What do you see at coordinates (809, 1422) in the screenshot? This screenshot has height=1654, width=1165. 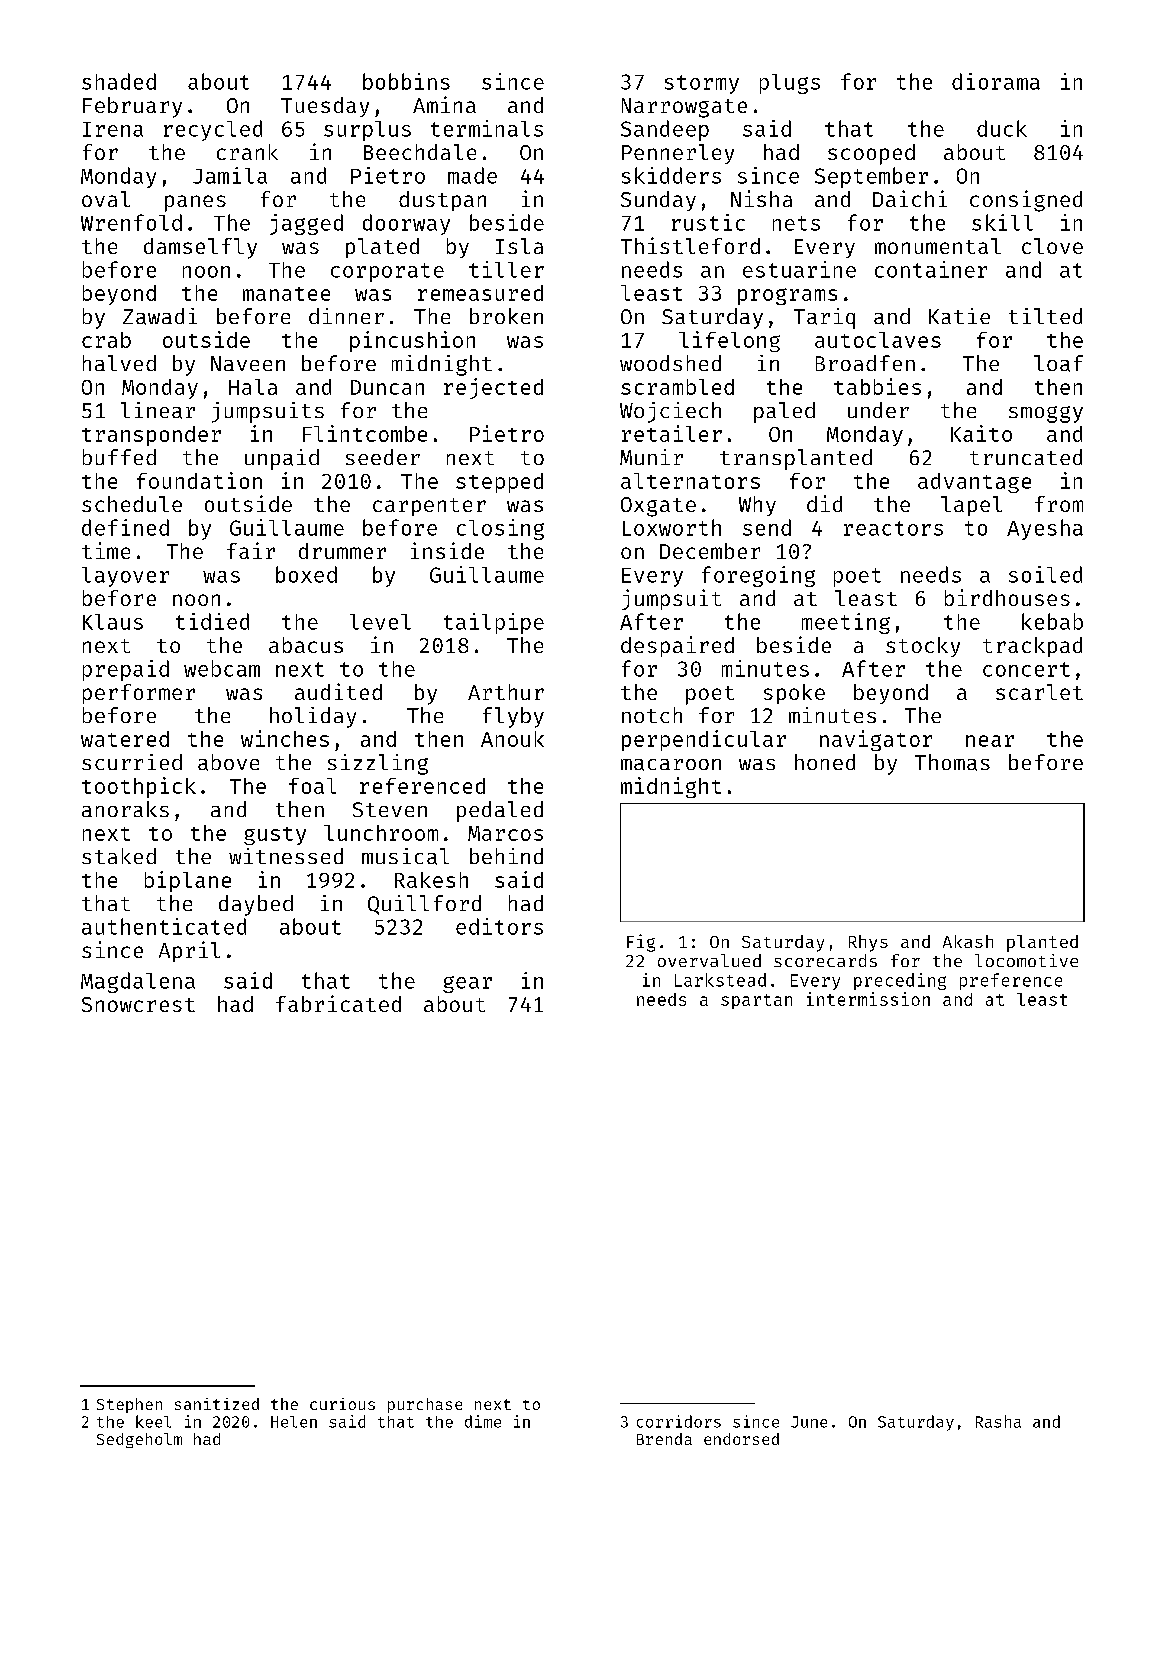 I see `June` at bounding box center [809, 1422].
